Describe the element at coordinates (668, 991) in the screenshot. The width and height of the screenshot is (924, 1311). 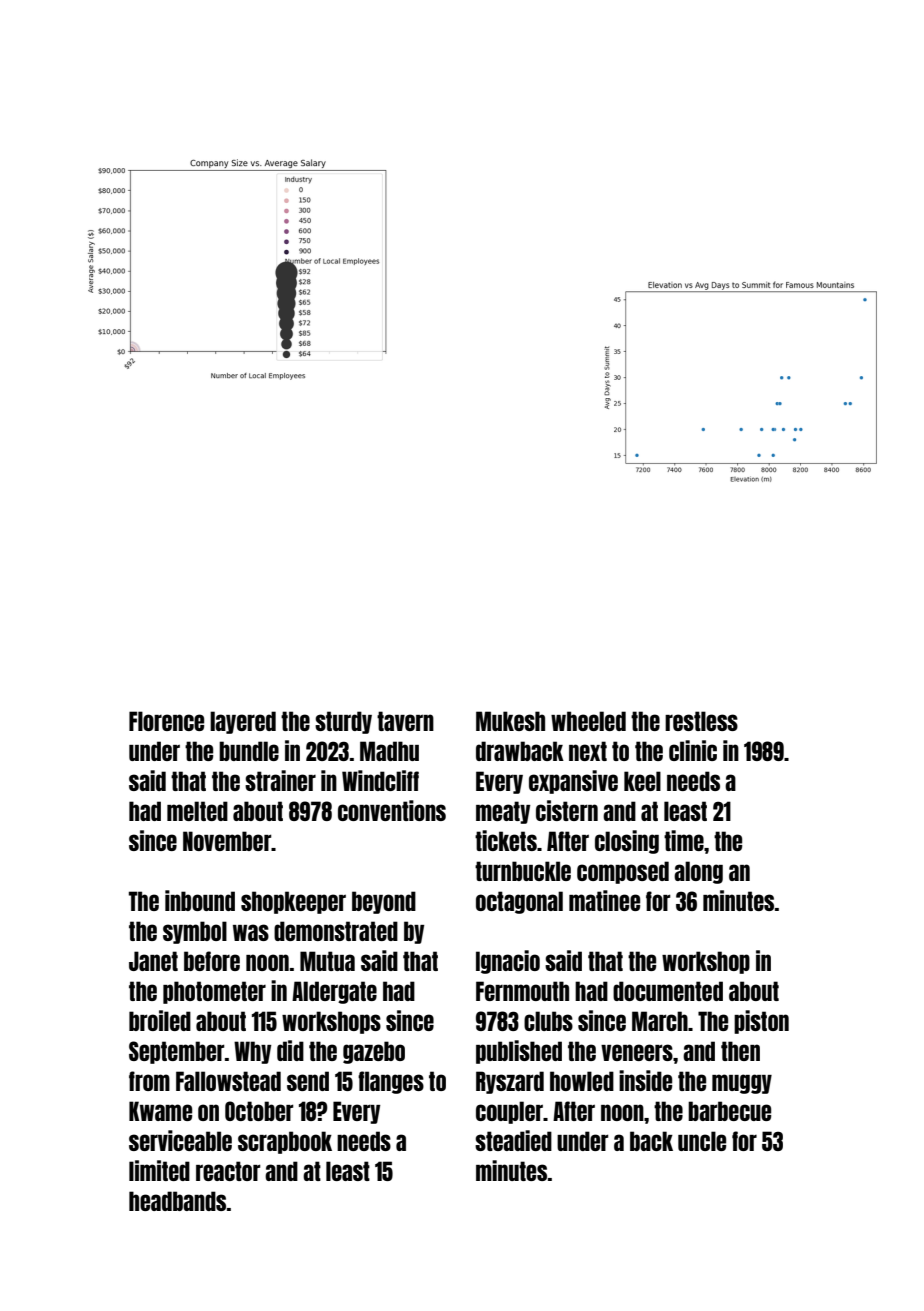
I see `documented` at that location.
